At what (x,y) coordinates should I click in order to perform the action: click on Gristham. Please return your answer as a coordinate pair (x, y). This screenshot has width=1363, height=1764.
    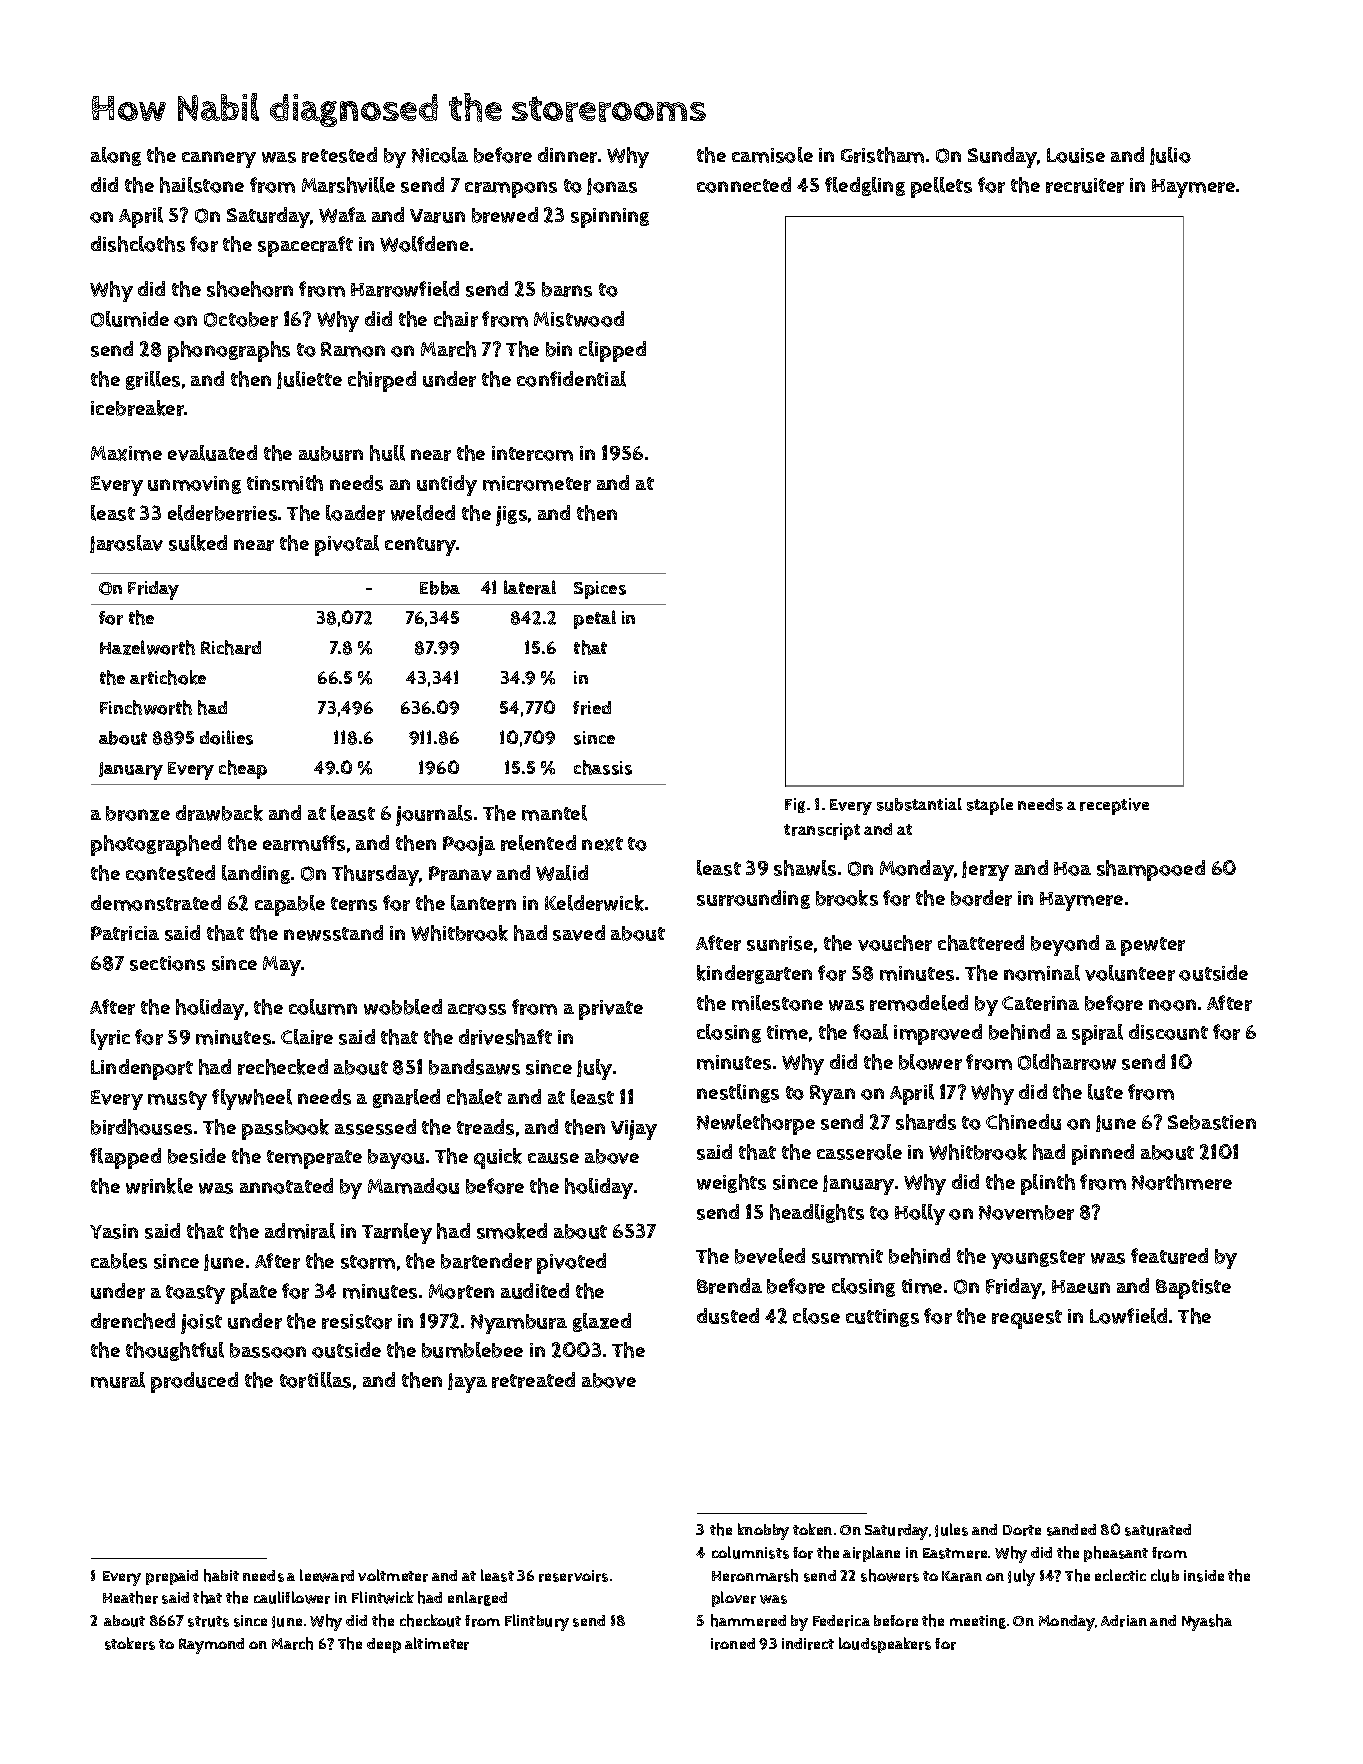
    Looking at the image, I should click on (882, 155).
